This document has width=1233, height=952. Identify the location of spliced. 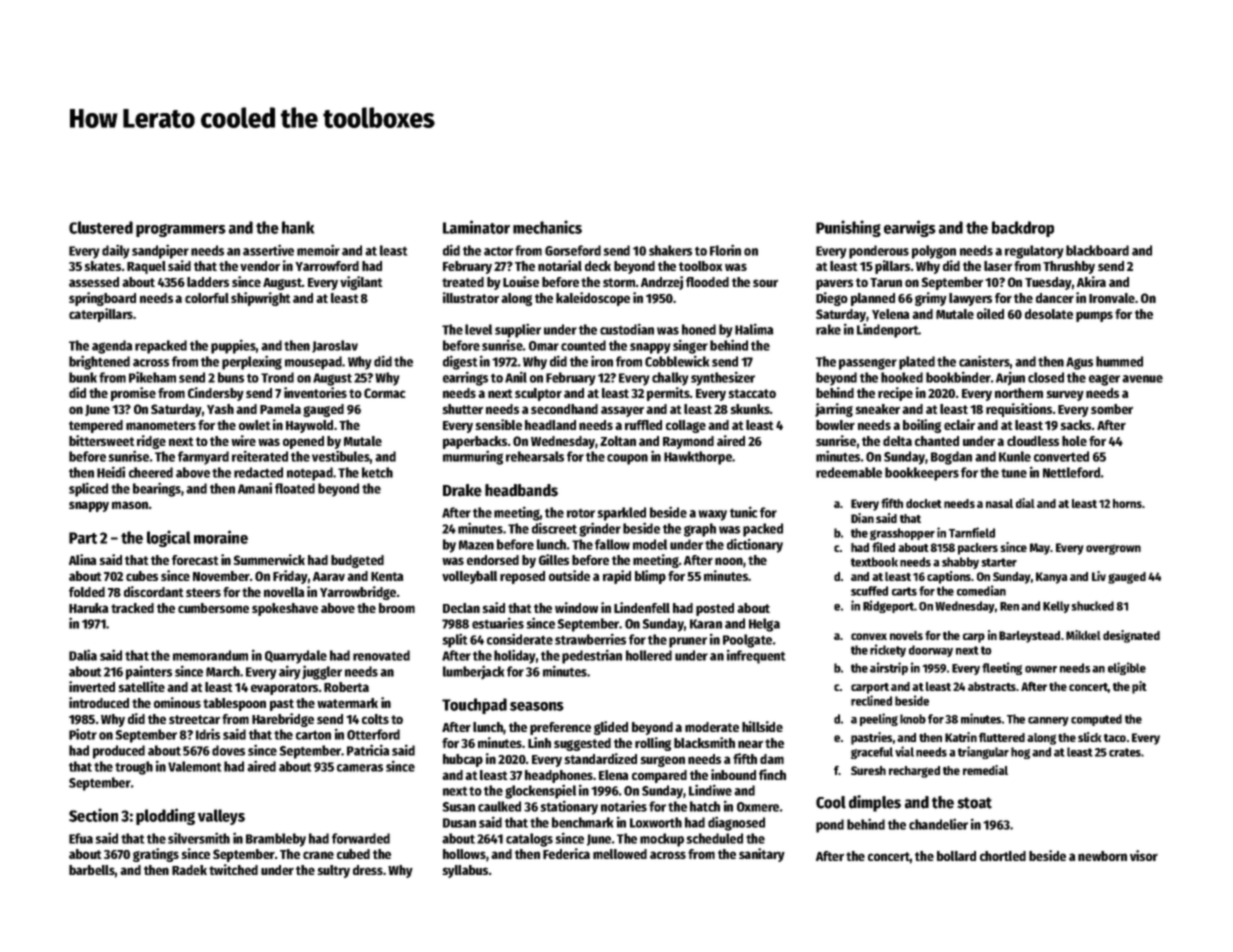
(88, 490).
